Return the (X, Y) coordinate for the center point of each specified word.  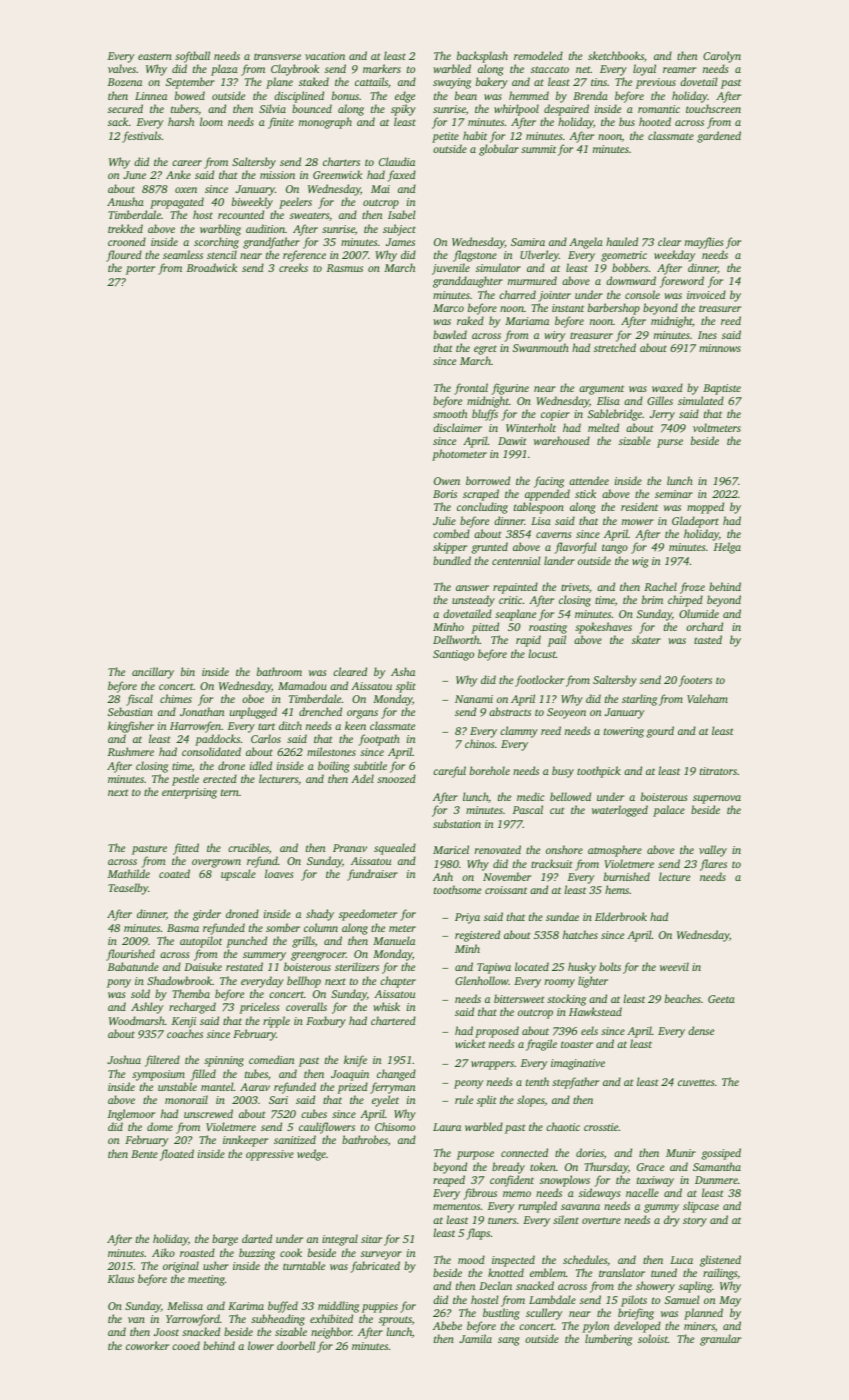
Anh (443, 876)
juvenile (451, 269)
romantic (659, 109)
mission (277, 175)
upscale (238, 875)
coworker (147, 1345)
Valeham (707, 698)
